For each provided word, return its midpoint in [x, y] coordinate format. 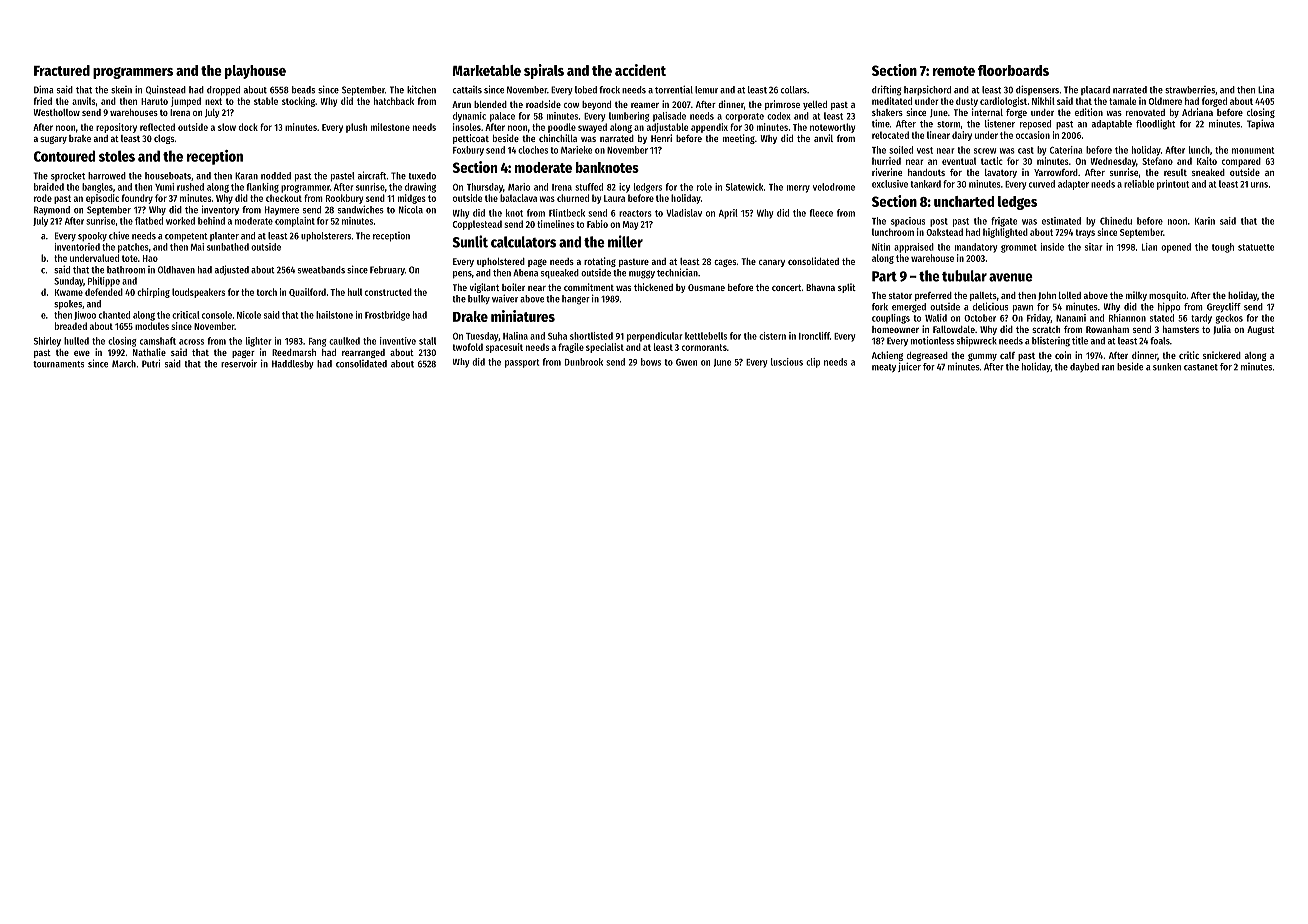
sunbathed [228, 247]
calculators [523, 242]
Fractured [62, 70]
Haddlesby [293, 364]
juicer [909, 367]
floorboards [1013, 70]
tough [1223, 248]
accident [640, 70]
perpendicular [655, 337]
